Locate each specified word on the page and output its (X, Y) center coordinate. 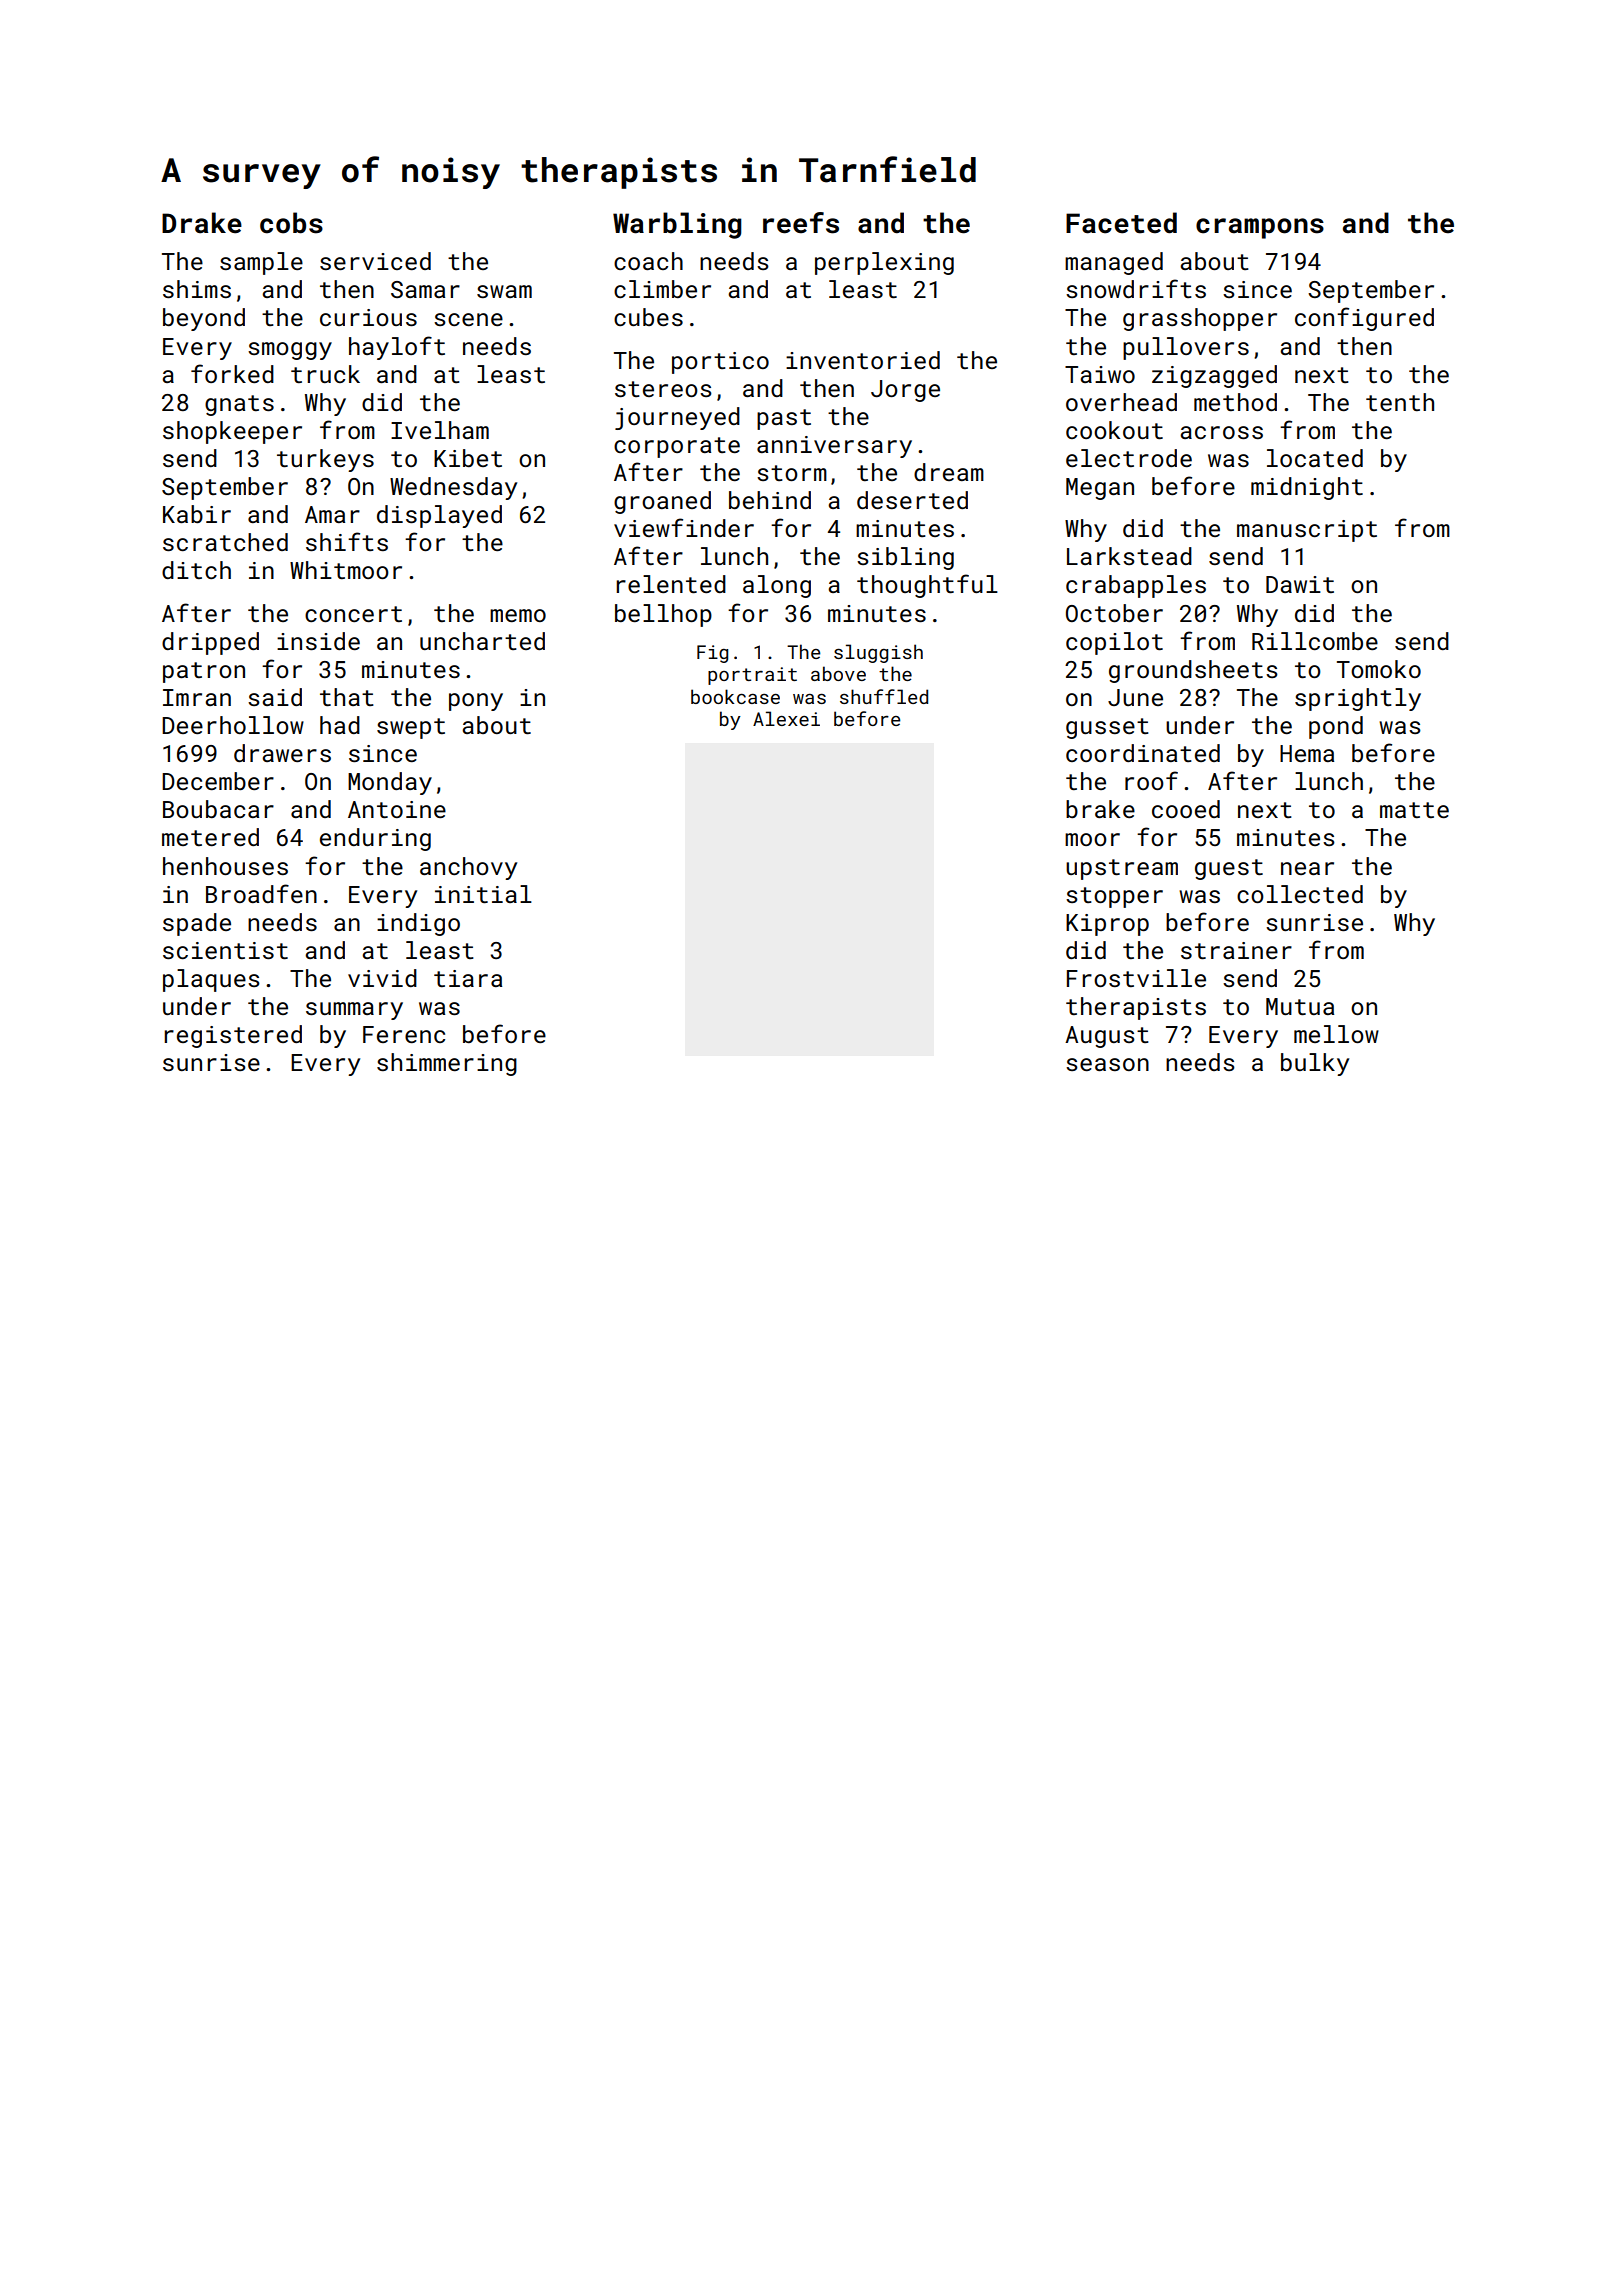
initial (483, 894)
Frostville (1136, 978)
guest (1229, 869)
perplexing (884, 263)
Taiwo (1100, 374)
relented (671, 584)
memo (518, 615)
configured (1364, 319)
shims (197, 289)
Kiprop (1107, 925)
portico (720, 363)
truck (325, 374)
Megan (1100, 489)
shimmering (447, 1064)
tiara (468, 978)
